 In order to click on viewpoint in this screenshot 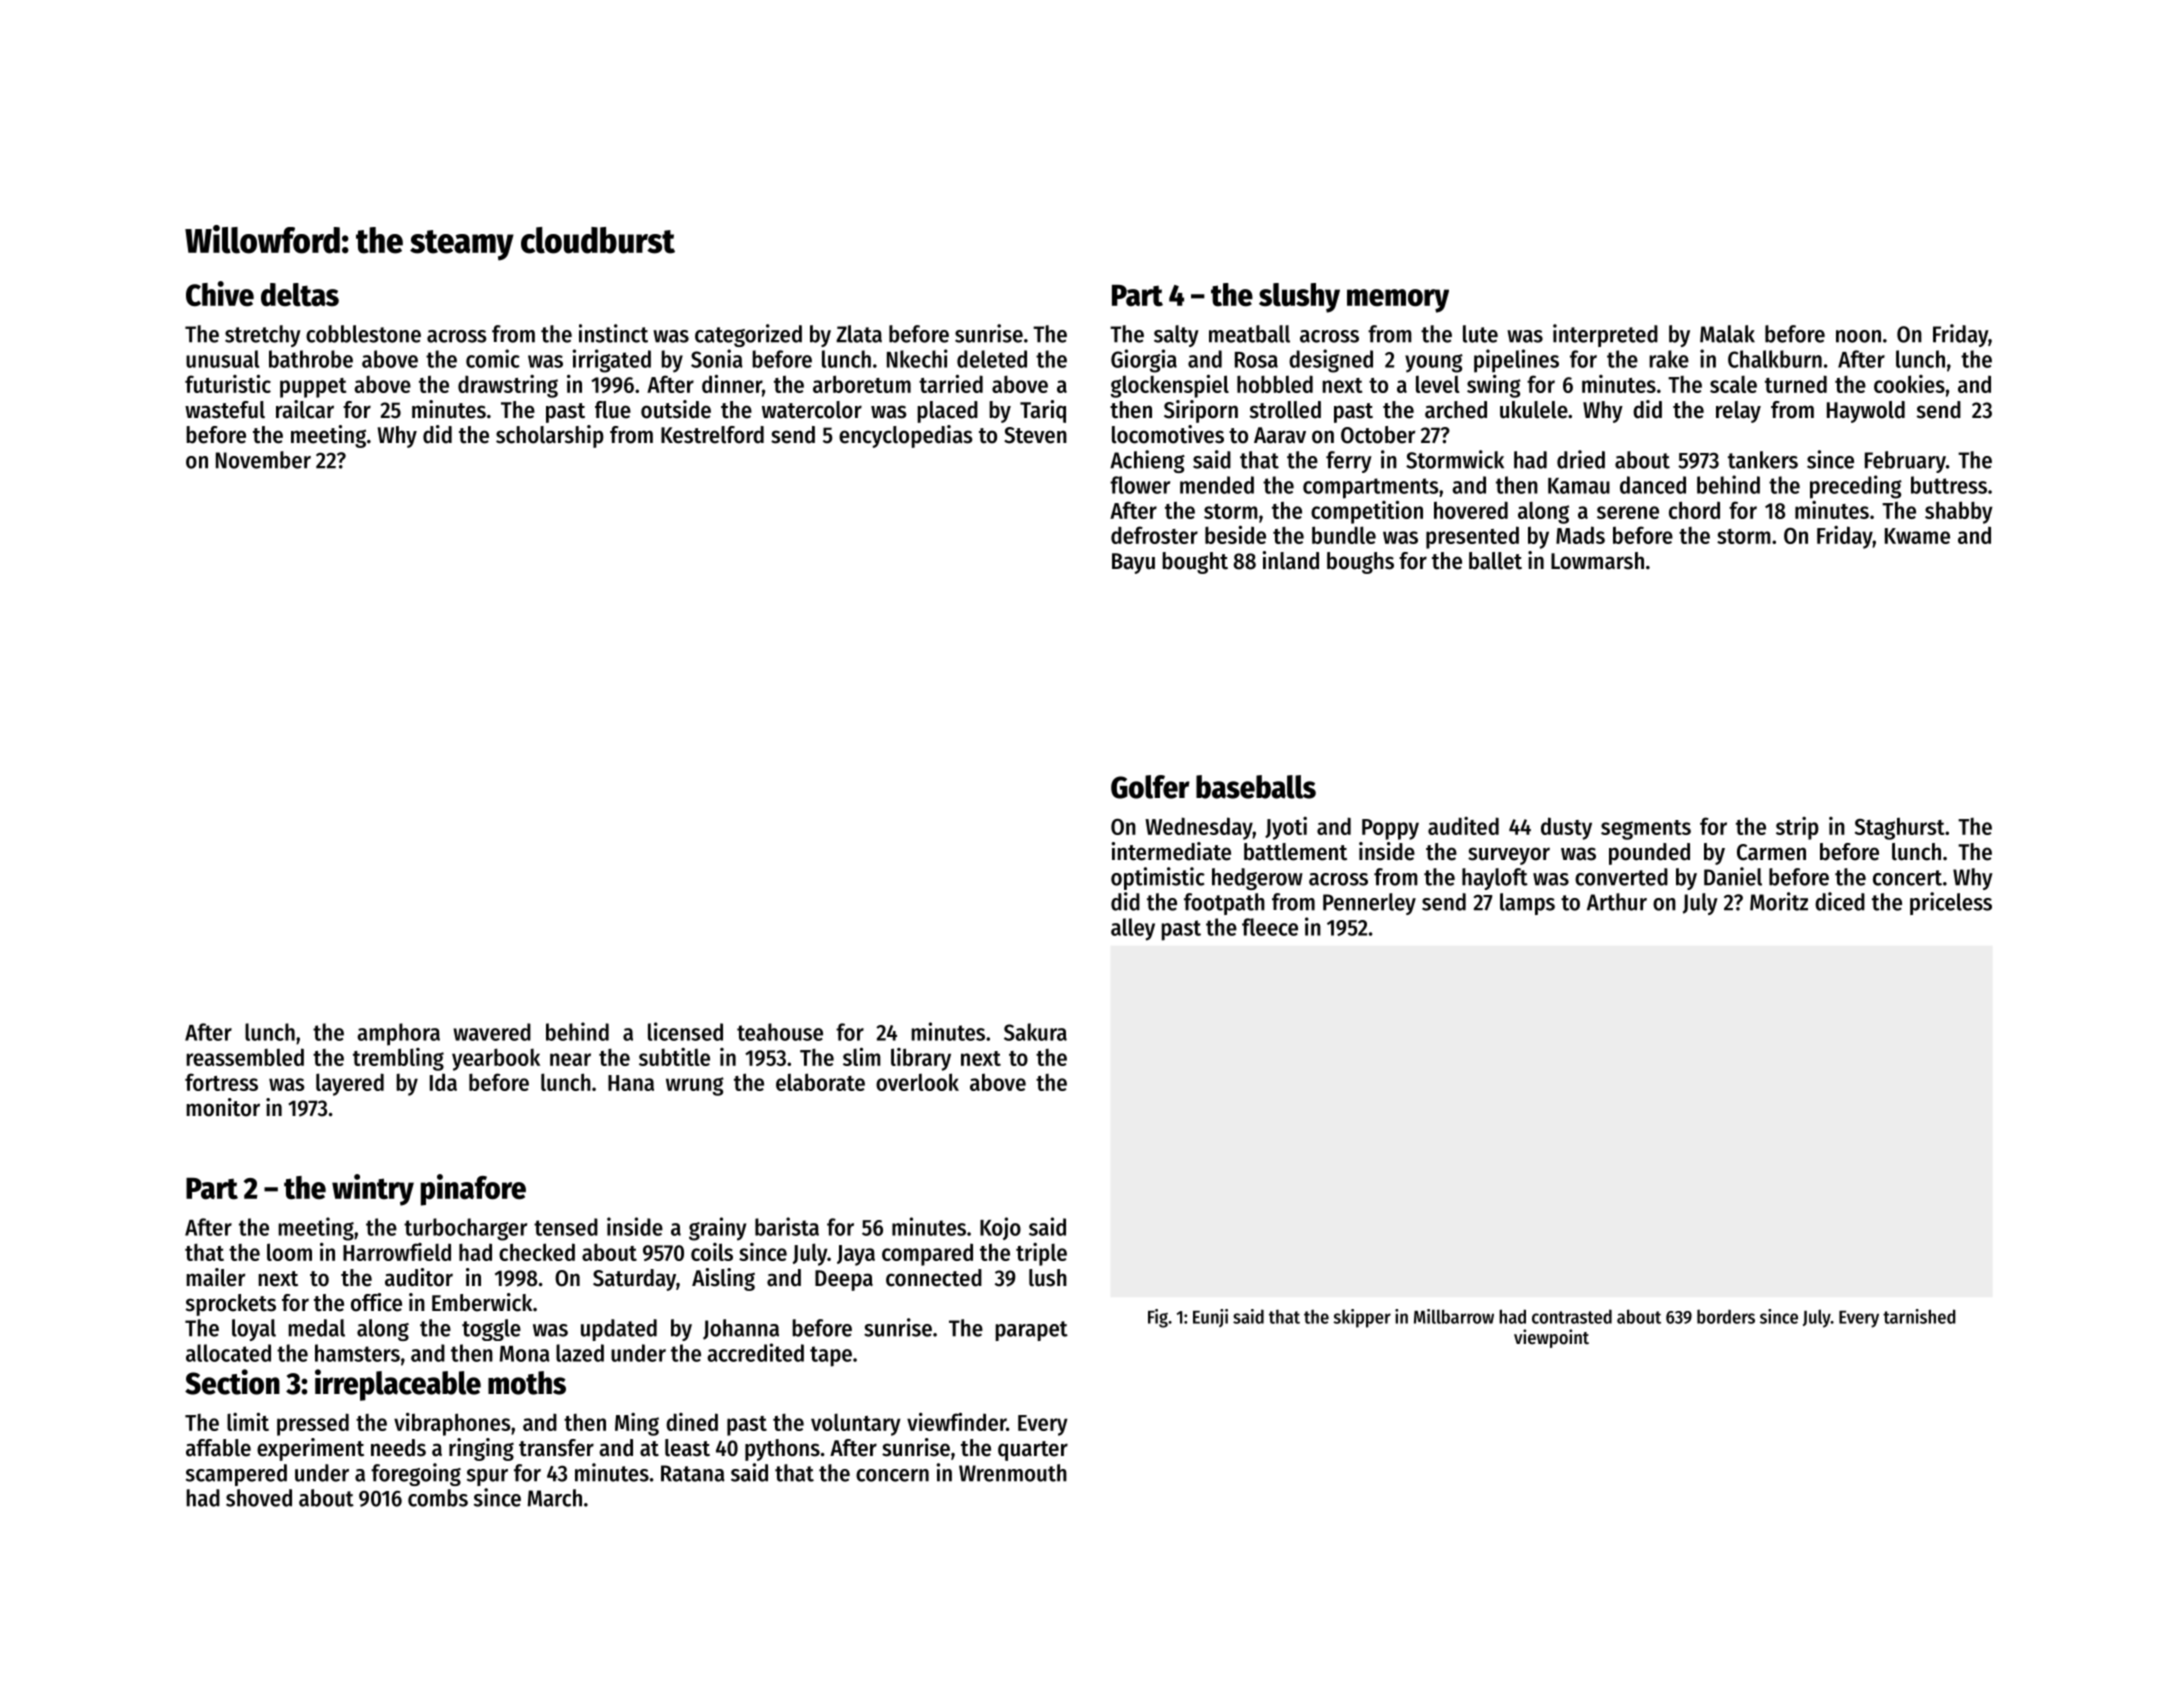, I will do `click(1551, 1338)`.
